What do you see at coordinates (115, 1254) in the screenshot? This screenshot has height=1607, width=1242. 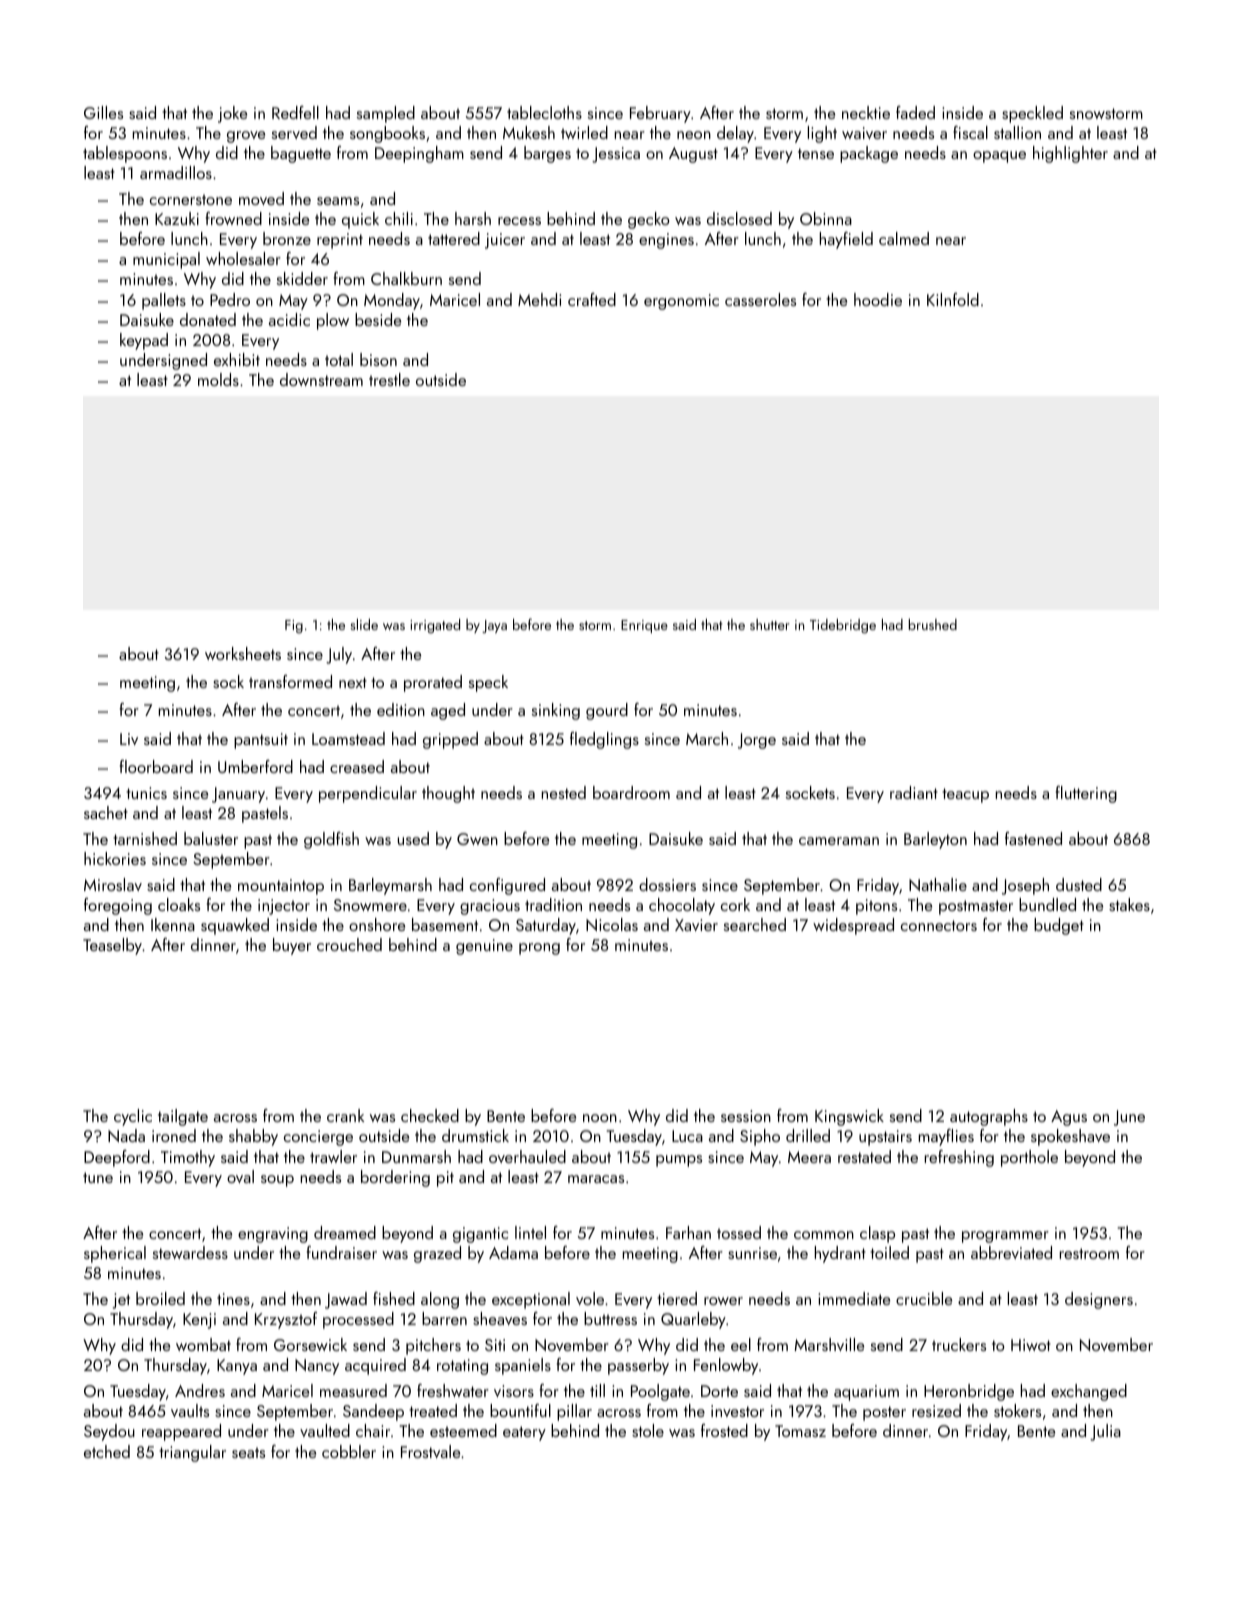 I see `spherical` at bounding box center [115, 1254].
